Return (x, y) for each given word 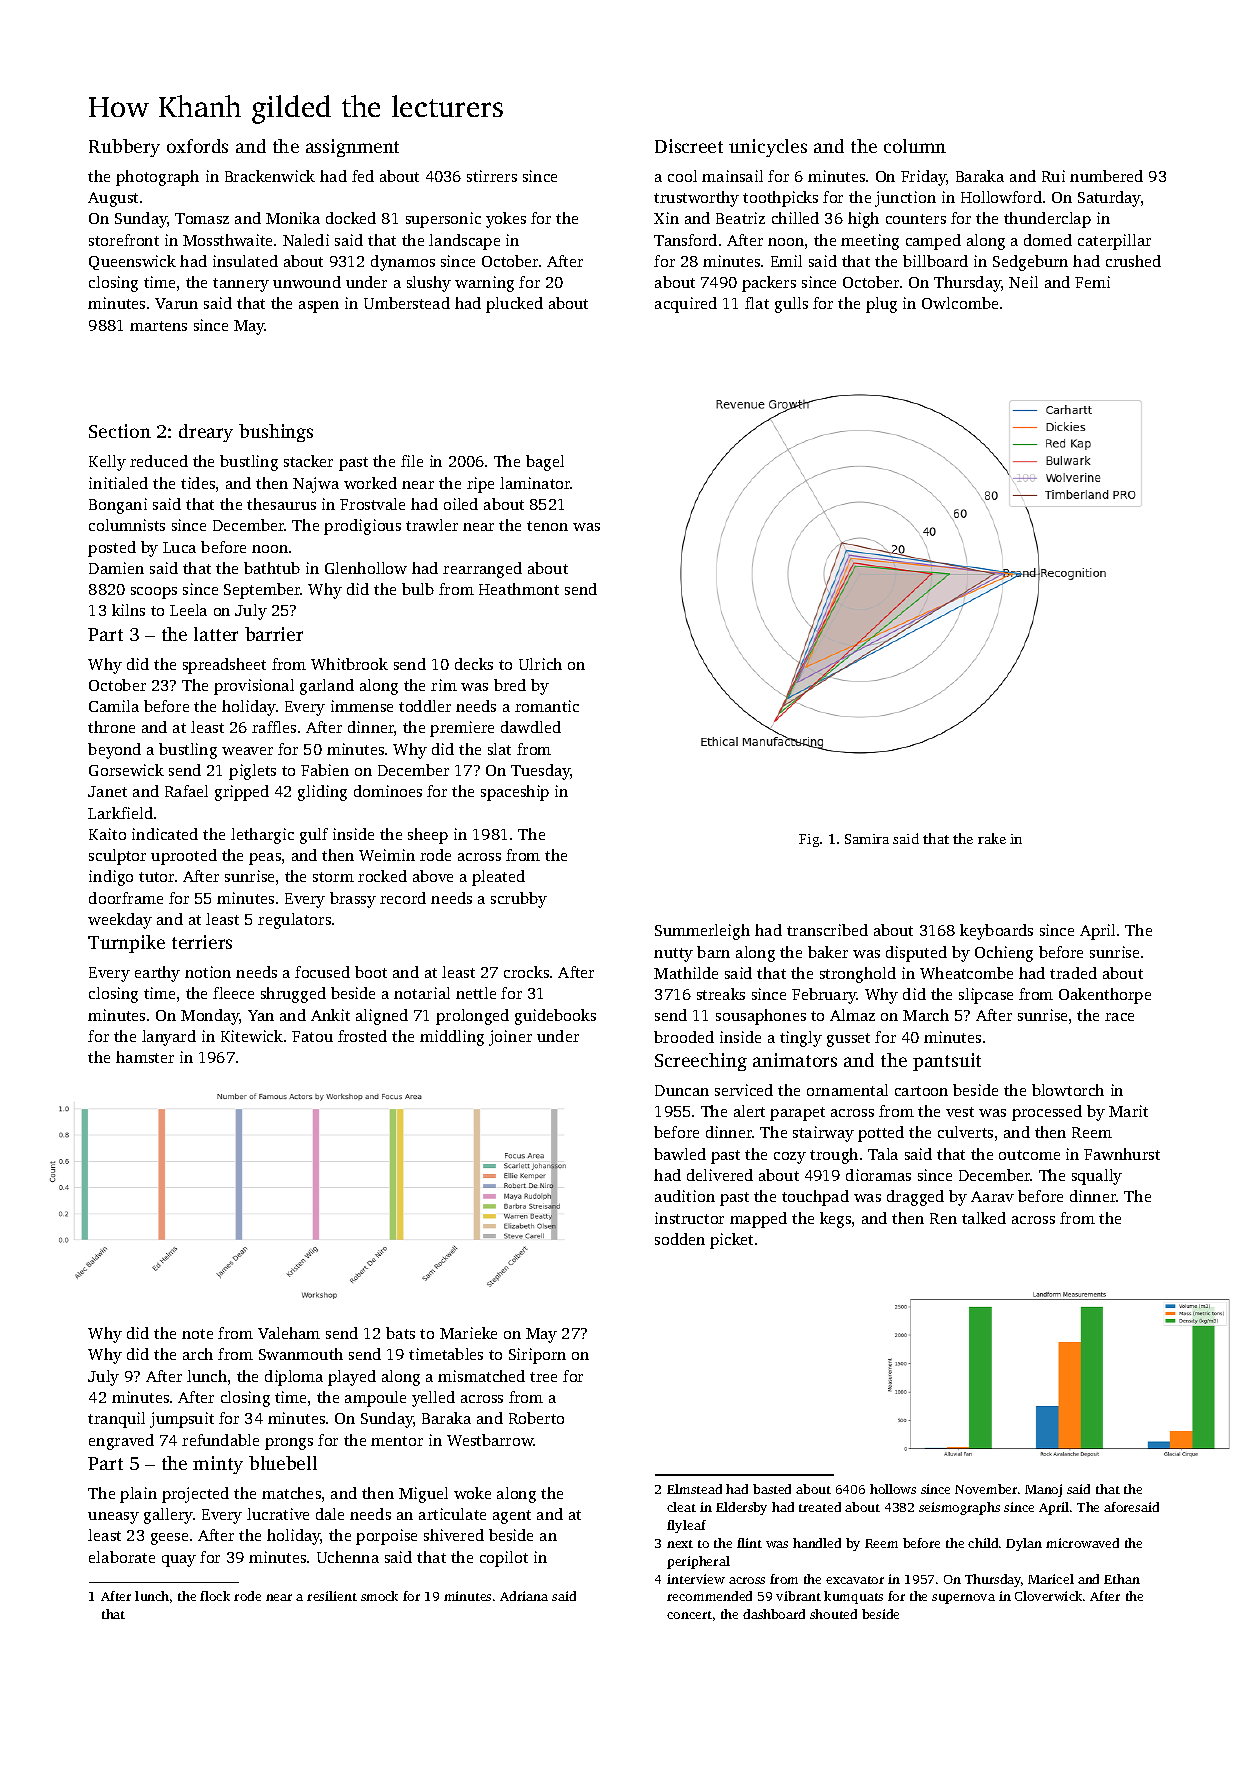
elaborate (122, 1557)
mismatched (481, 1376)
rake (992, 838)
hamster (145, 1057)
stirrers (492, 176)
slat (499, 749)
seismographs (959, 1508)
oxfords (197, 146)
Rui (1053, 176)
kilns (128, 610)
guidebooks (555, 1017)
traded (1073, 973)
